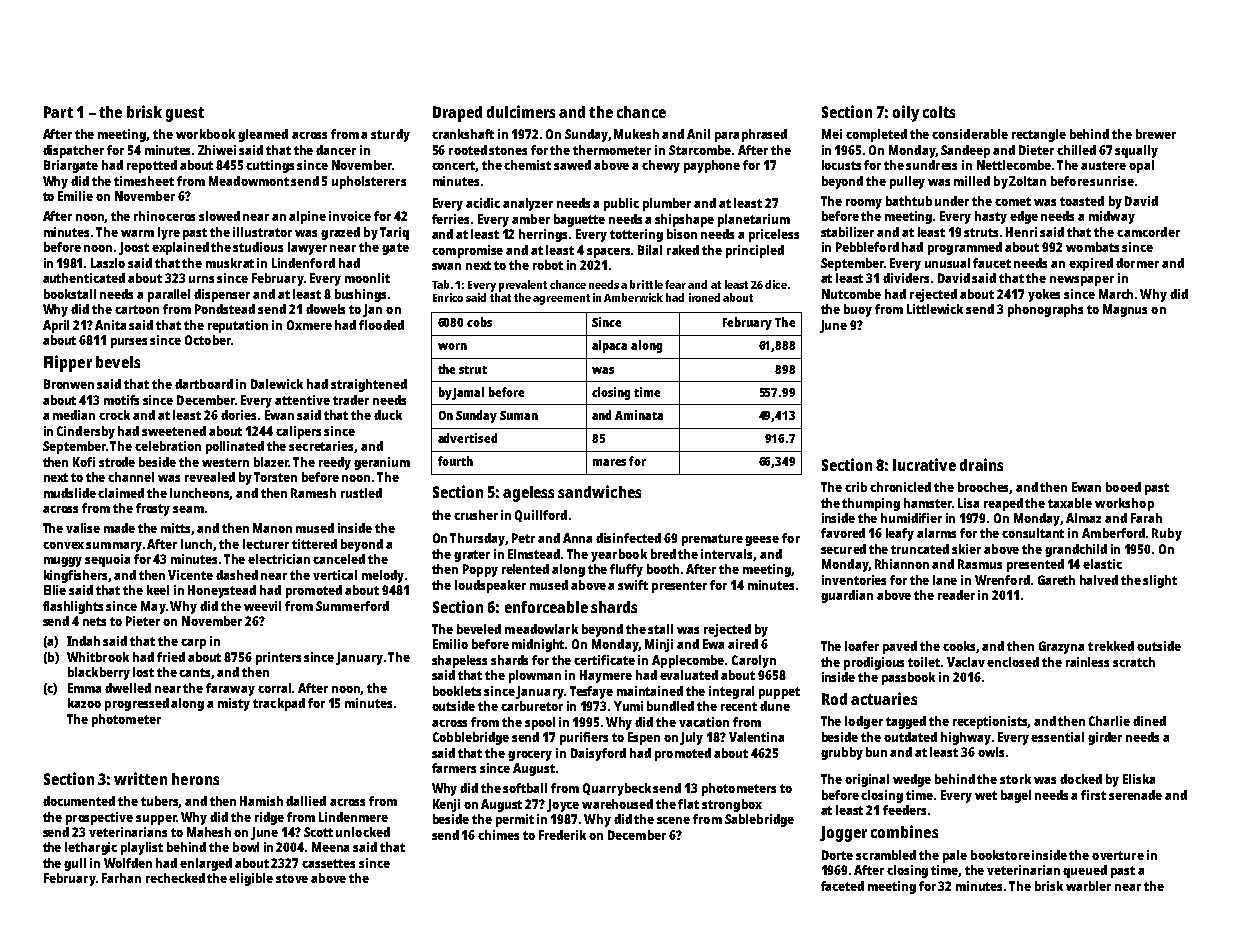 This screenshot has height=952, width=1233. Describe the element at coordinates (609, 462) in the screenshot. I see `mares` at that location.
